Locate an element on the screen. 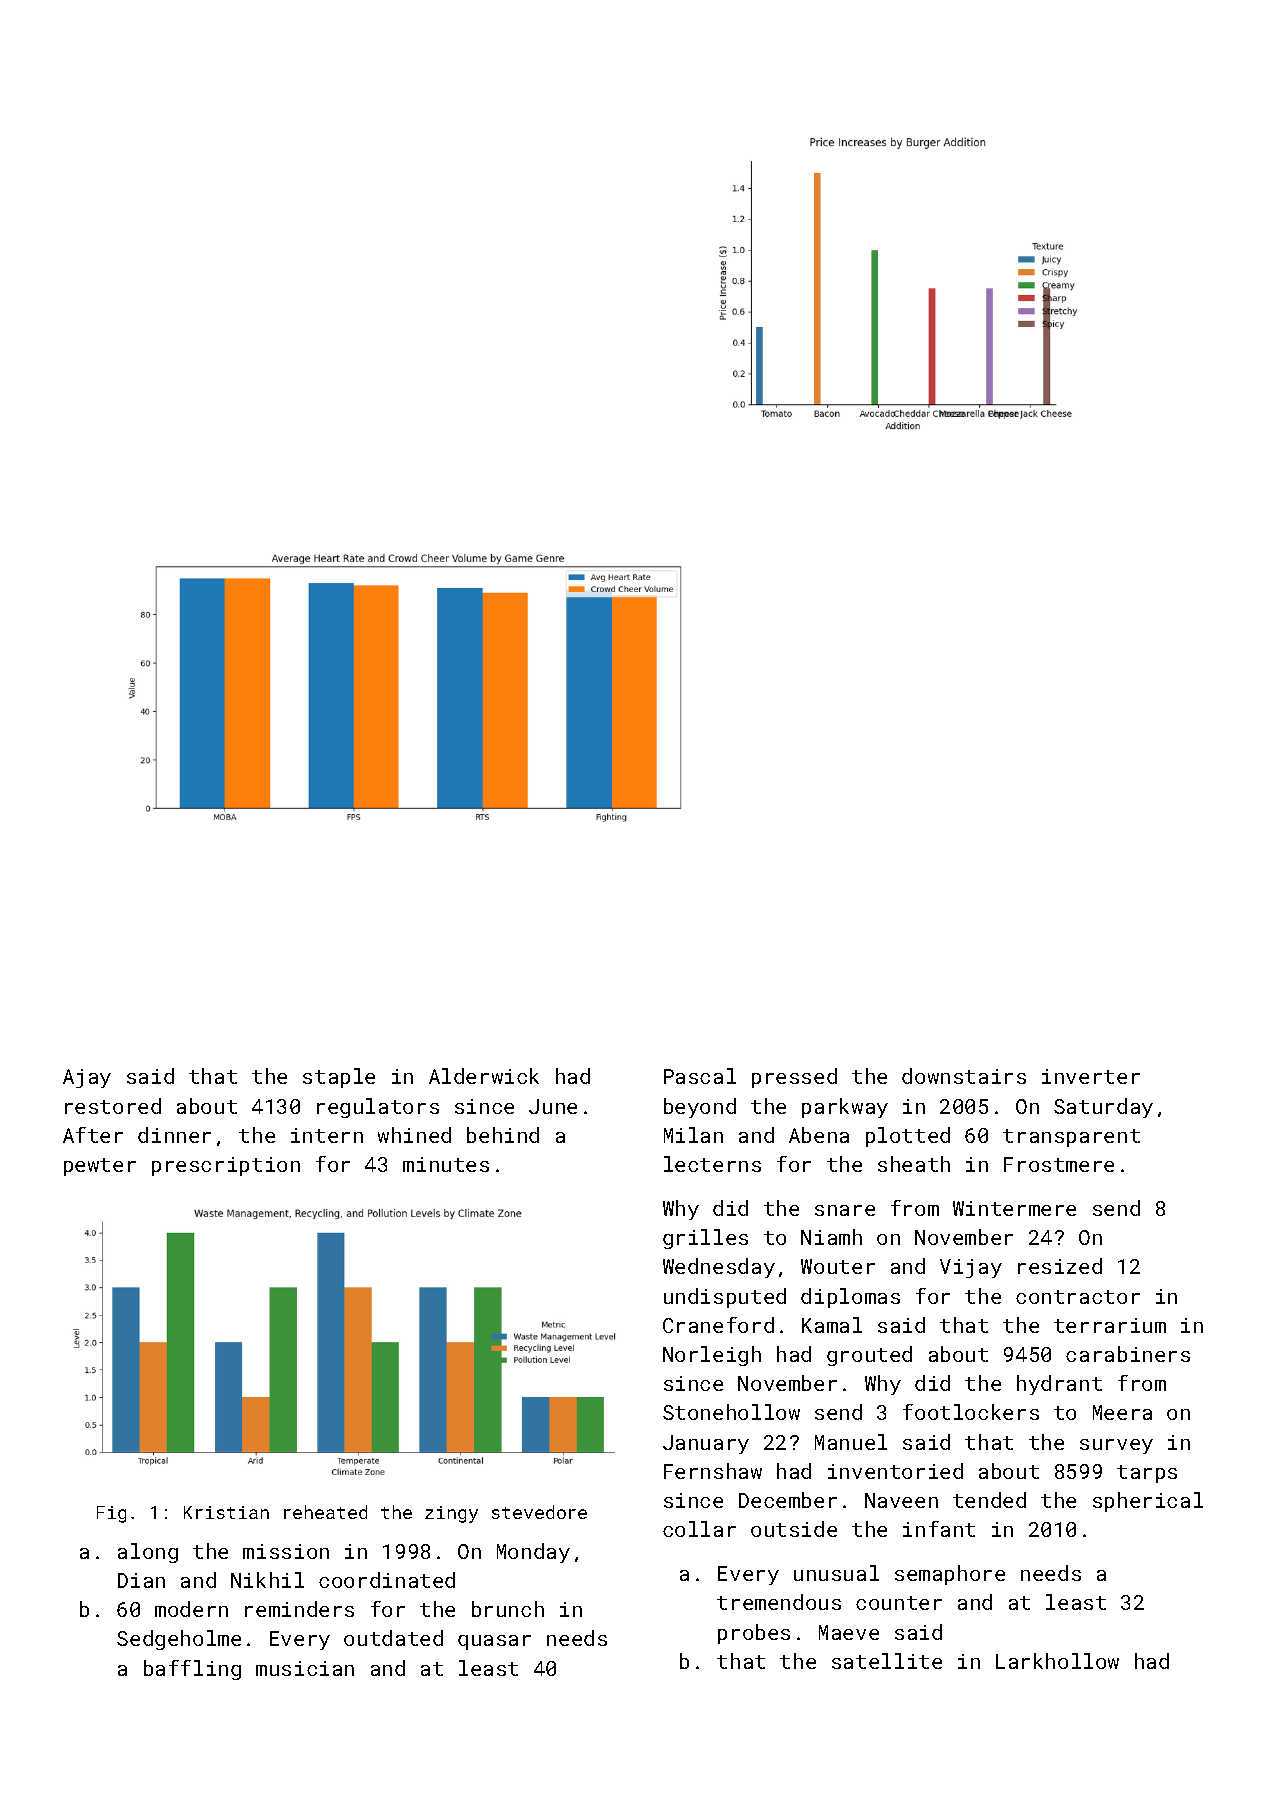 This screenshot has width=1284, height=1816. After is located at coordinates (93, 1135).
